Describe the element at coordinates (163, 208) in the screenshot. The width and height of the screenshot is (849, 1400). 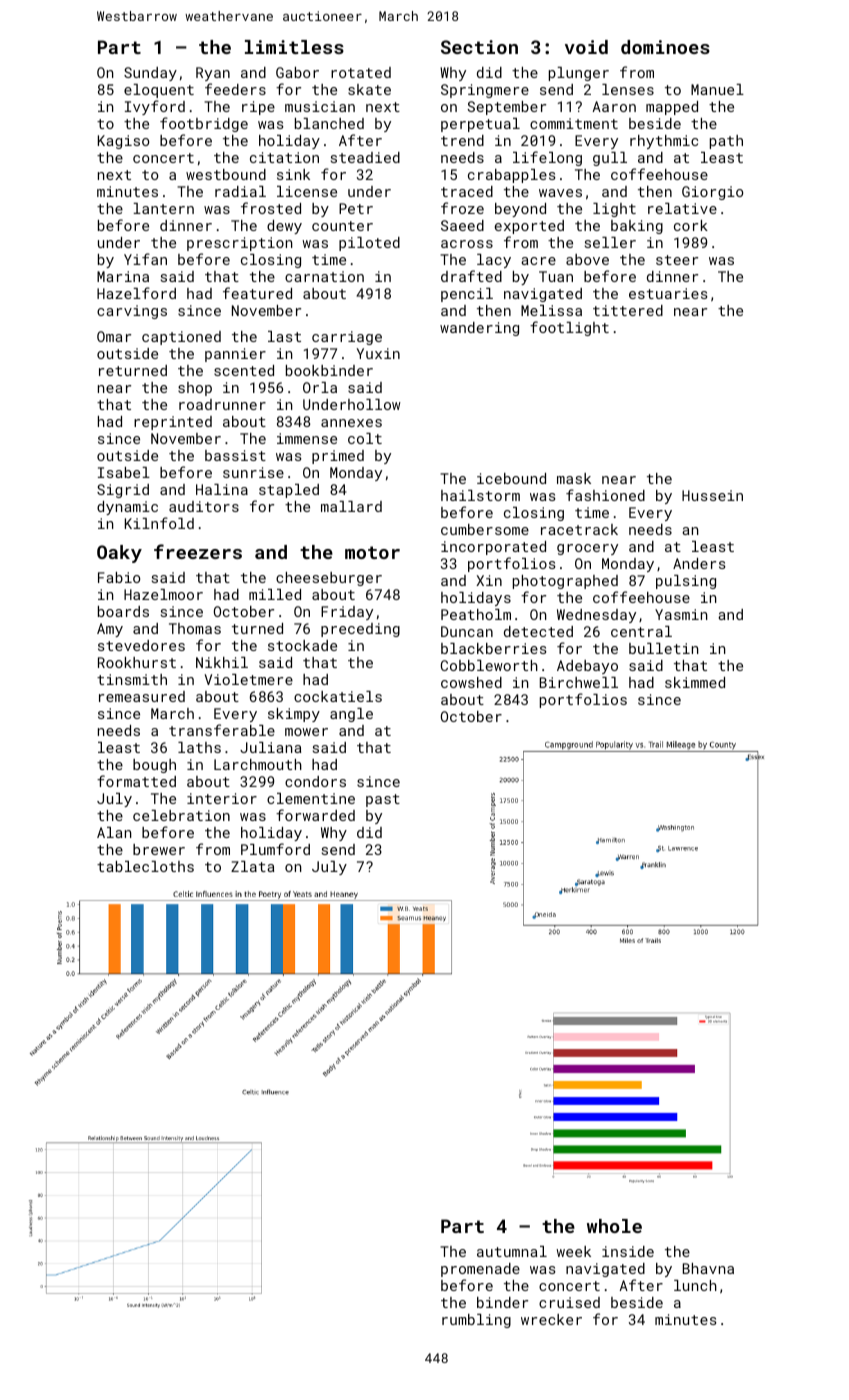
I see `lantern` at that location.
